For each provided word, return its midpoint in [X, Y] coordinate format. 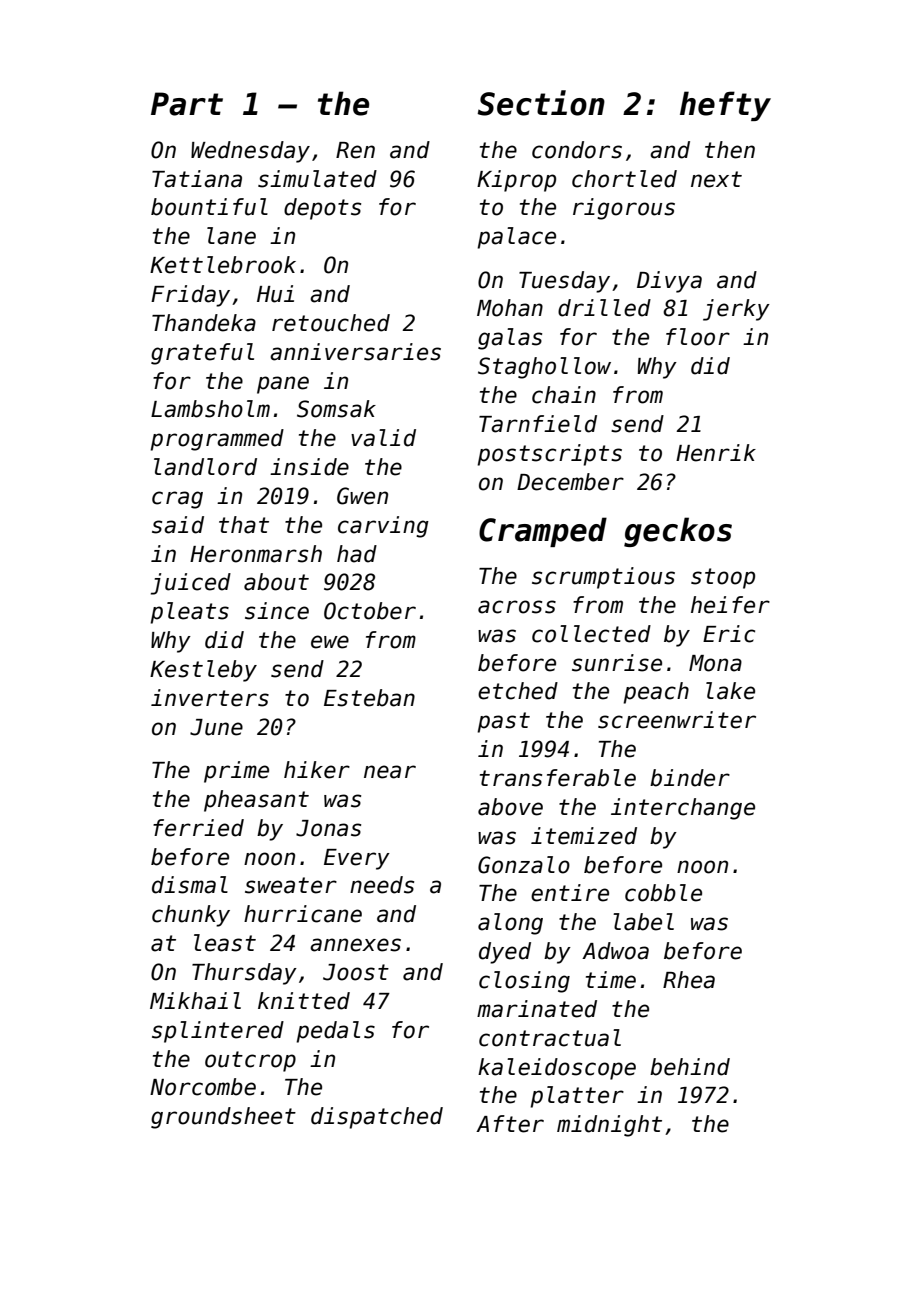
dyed [505, 953]
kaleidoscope [557, 1069]
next [716, 179]
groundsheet [223, 1118]
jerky [736, 310]
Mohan [510, 308]
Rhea [689, 980]
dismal [190, 885]
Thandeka [204, 323]
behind [690, 1067]
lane [231, 236]
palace [516, 238]
